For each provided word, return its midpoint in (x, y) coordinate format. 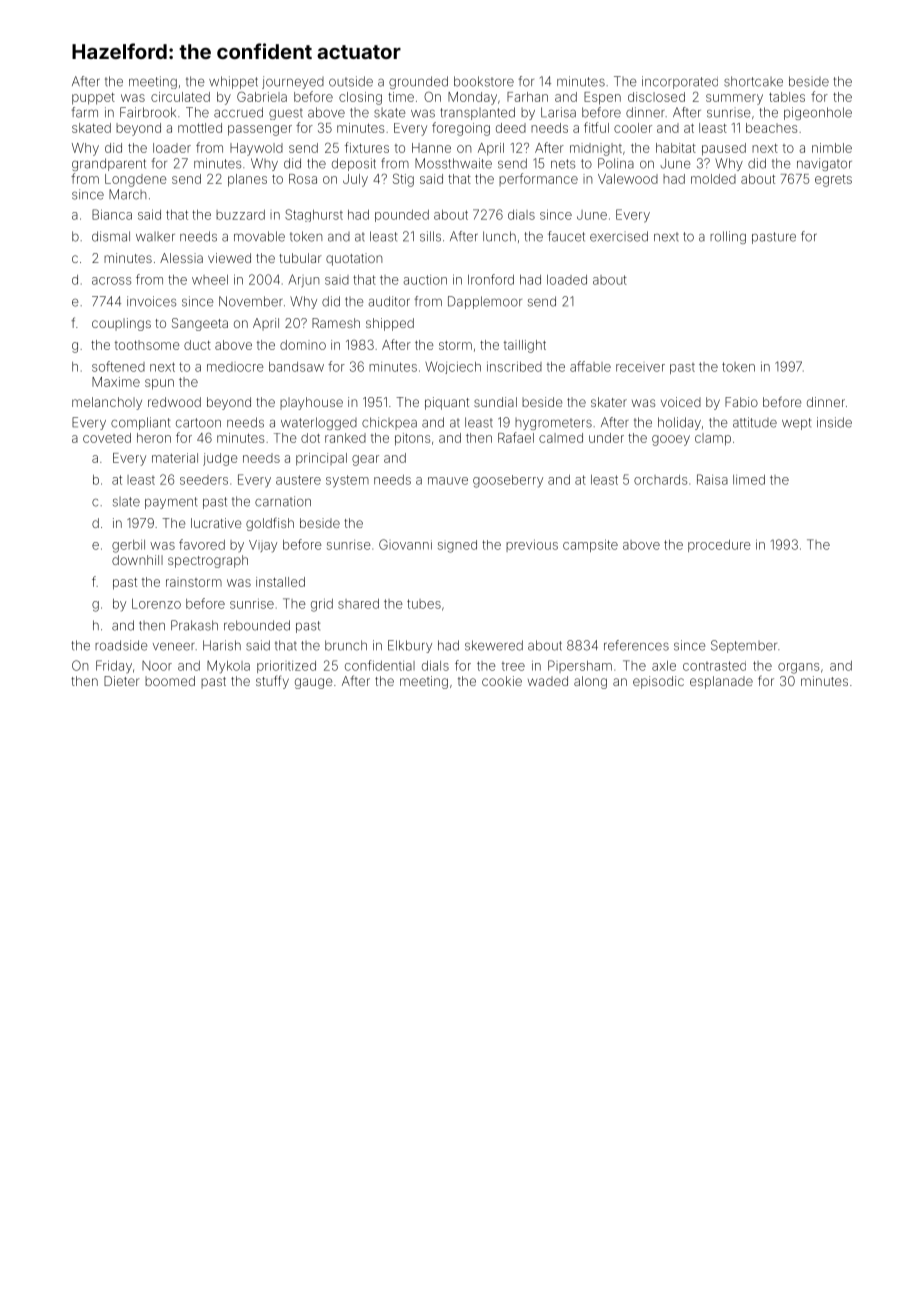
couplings (121, 324)
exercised (619, 236)
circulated (180, 97)
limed (749, 480)
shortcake (753, 81)
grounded (418, 82)
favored (202, 544)
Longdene (136, 180)
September (744, 646)
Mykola (228, 667)
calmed (561, 438)
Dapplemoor (485, 302)
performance (538, 179)
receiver (640, 368)
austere (298, 480)
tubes (424, 604)
